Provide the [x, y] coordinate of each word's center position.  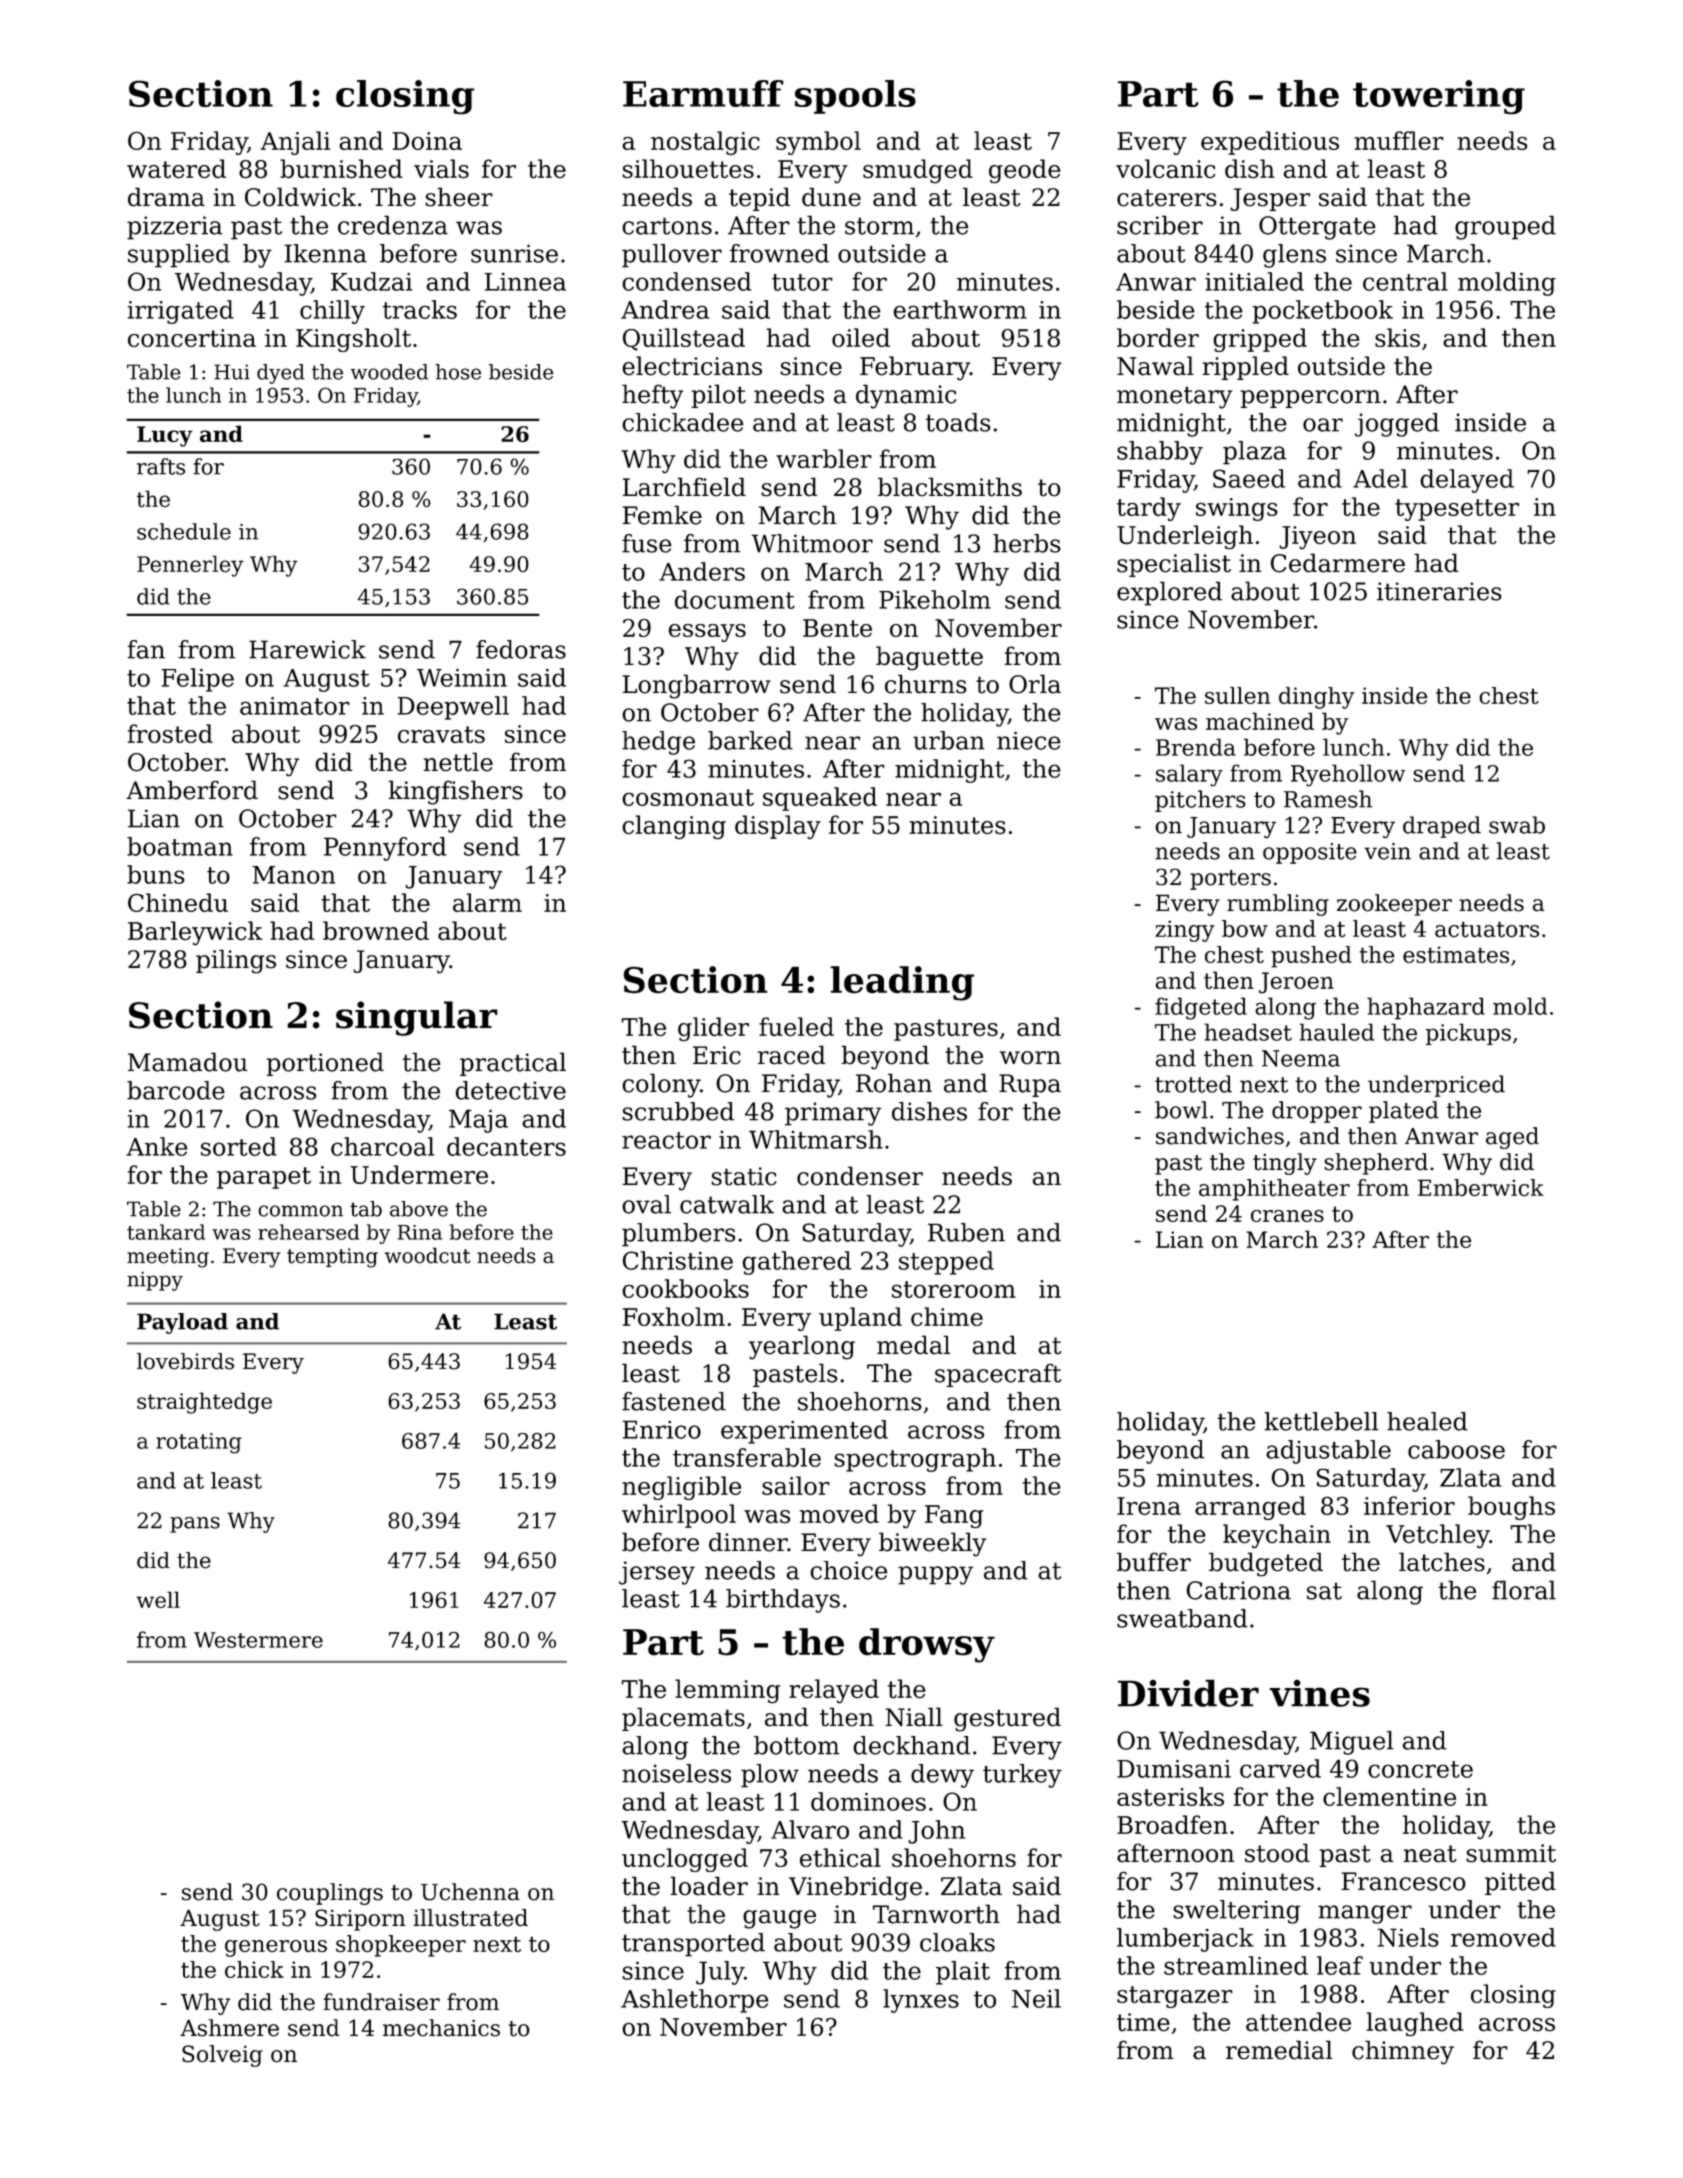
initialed [1254, 281]
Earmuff [703, 93]
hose [458, 372]
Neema [1301, 1058]
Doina [427, 141]
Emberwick [1481, 1188]
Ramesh [1328, 799]
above [419, 1209]
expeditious [1270, 143]
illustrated [470, 1918]
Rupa [1030, 1085]
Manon [293, 875]
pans [195, 1525]
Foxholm [674, 1316]
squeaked [820, 799]
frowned [779, 253]
